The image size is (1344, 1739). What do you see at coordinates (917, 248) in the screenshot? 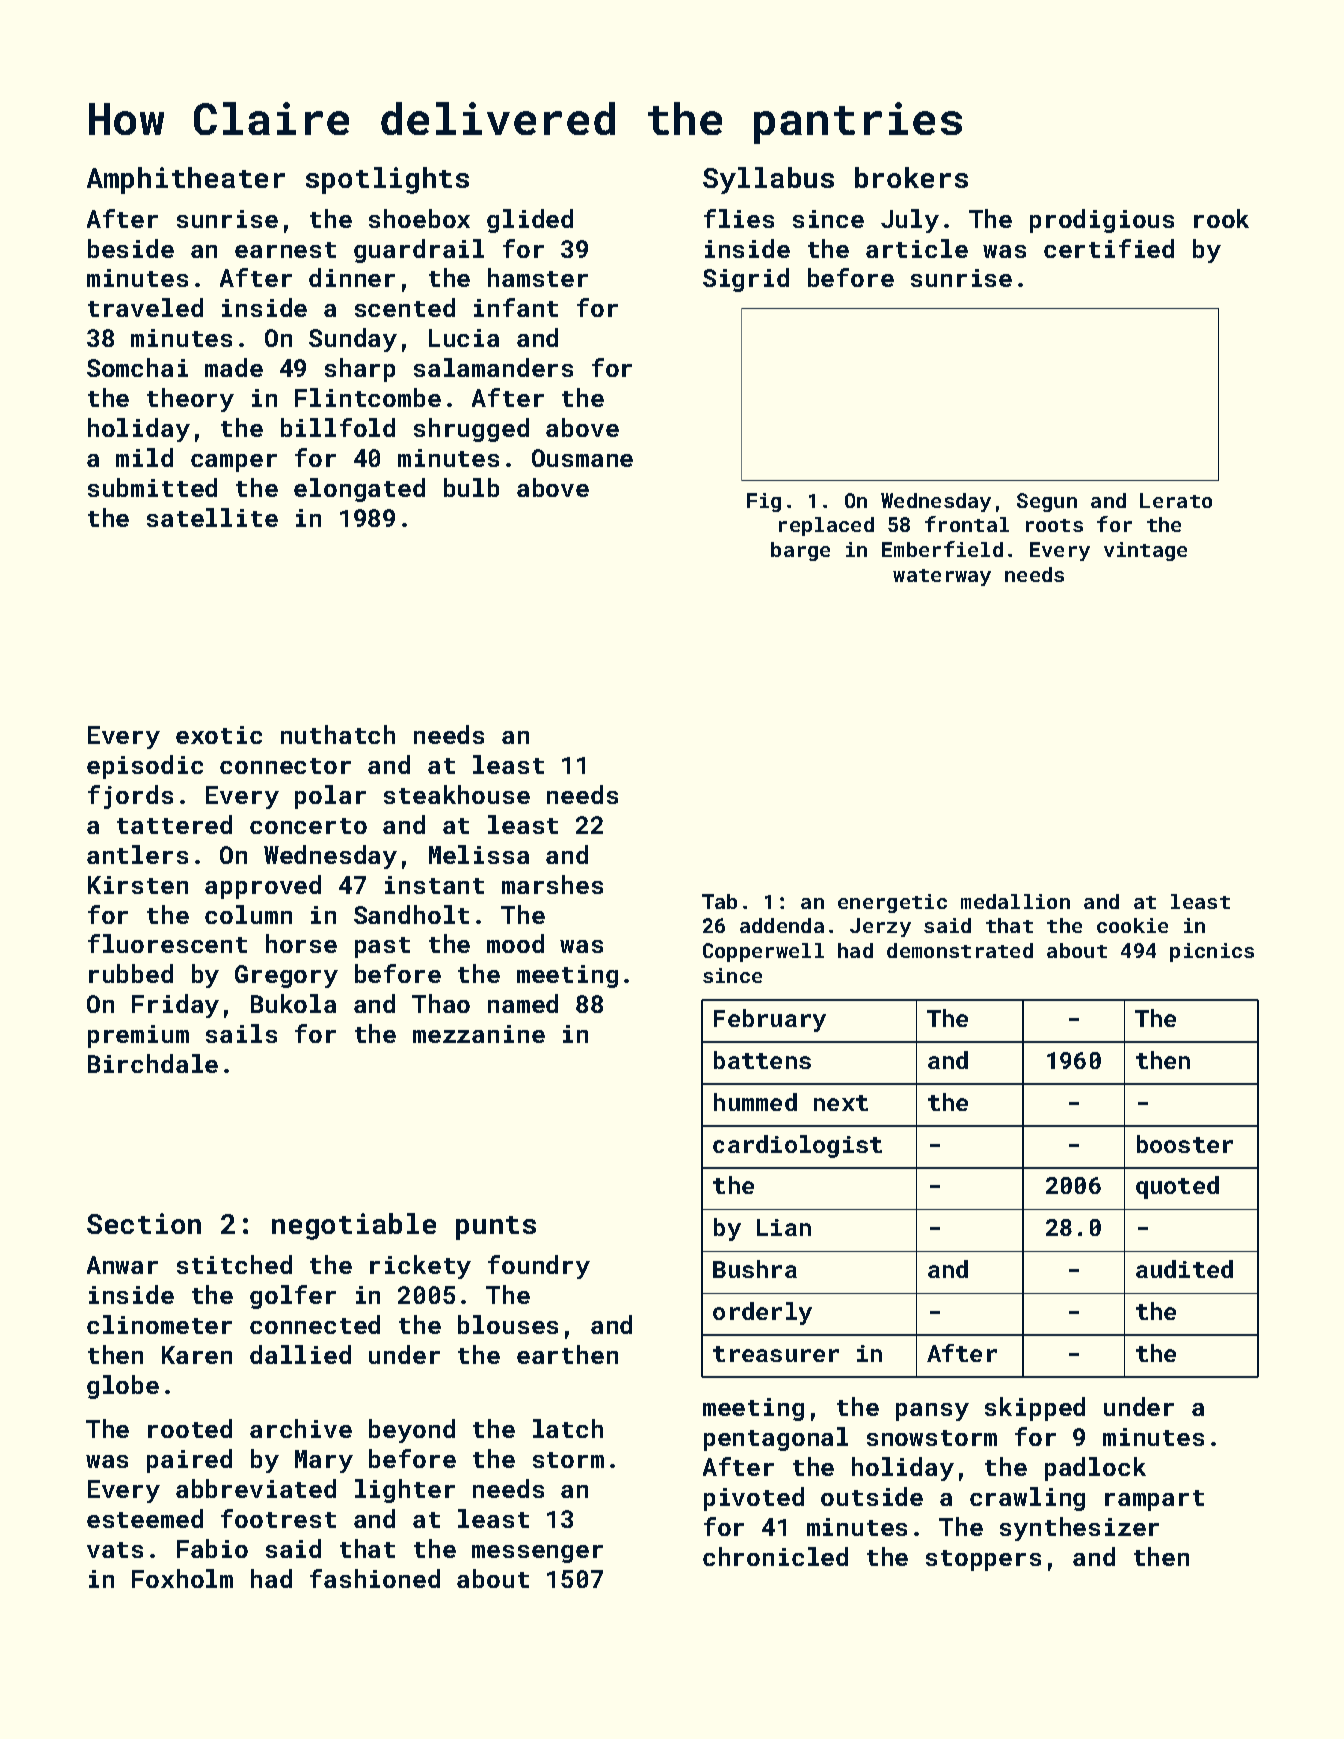
I see `article` at bounding box center [917, 248].
